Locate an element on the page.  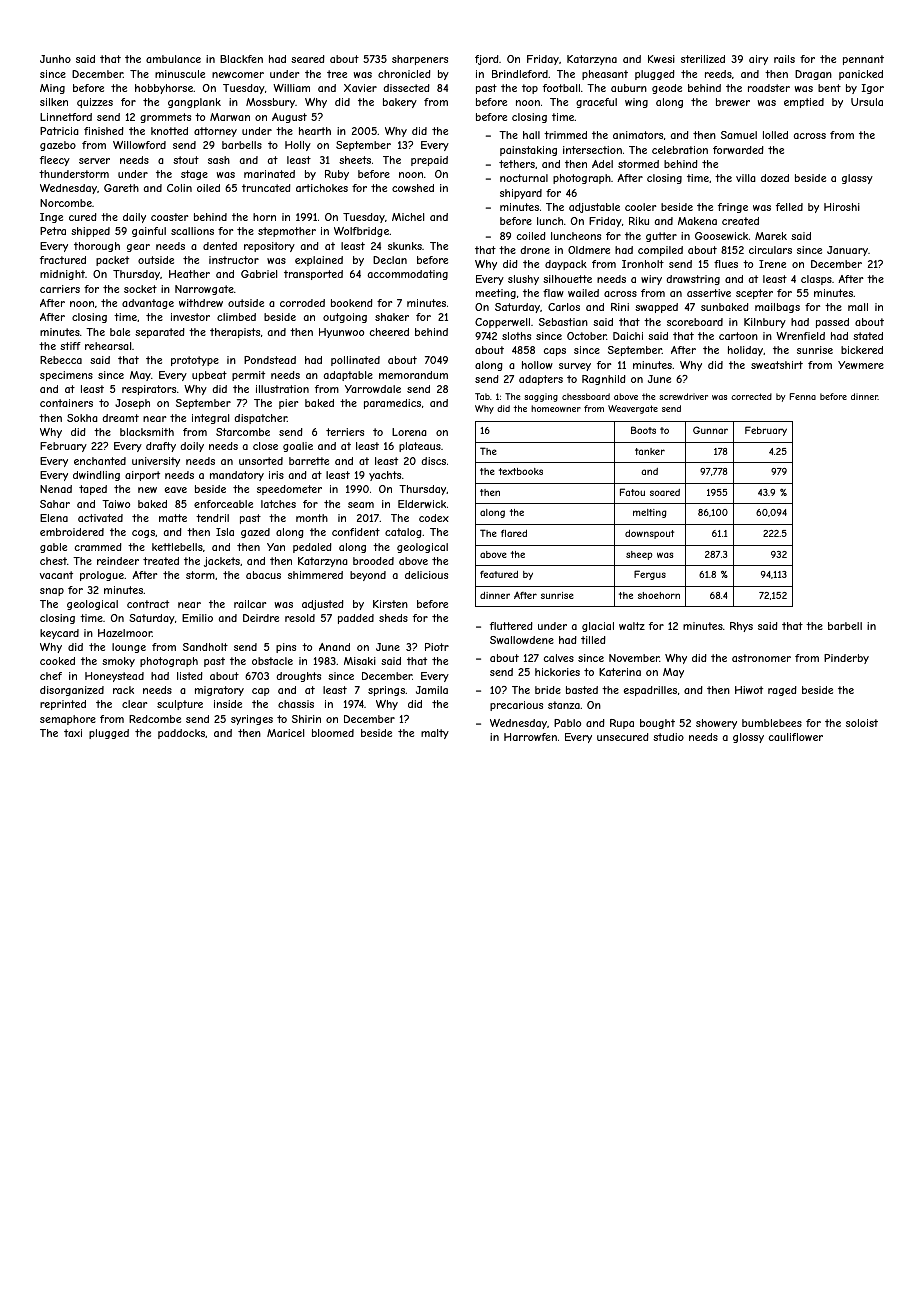
pennant is located at coordinates (863, 60).
